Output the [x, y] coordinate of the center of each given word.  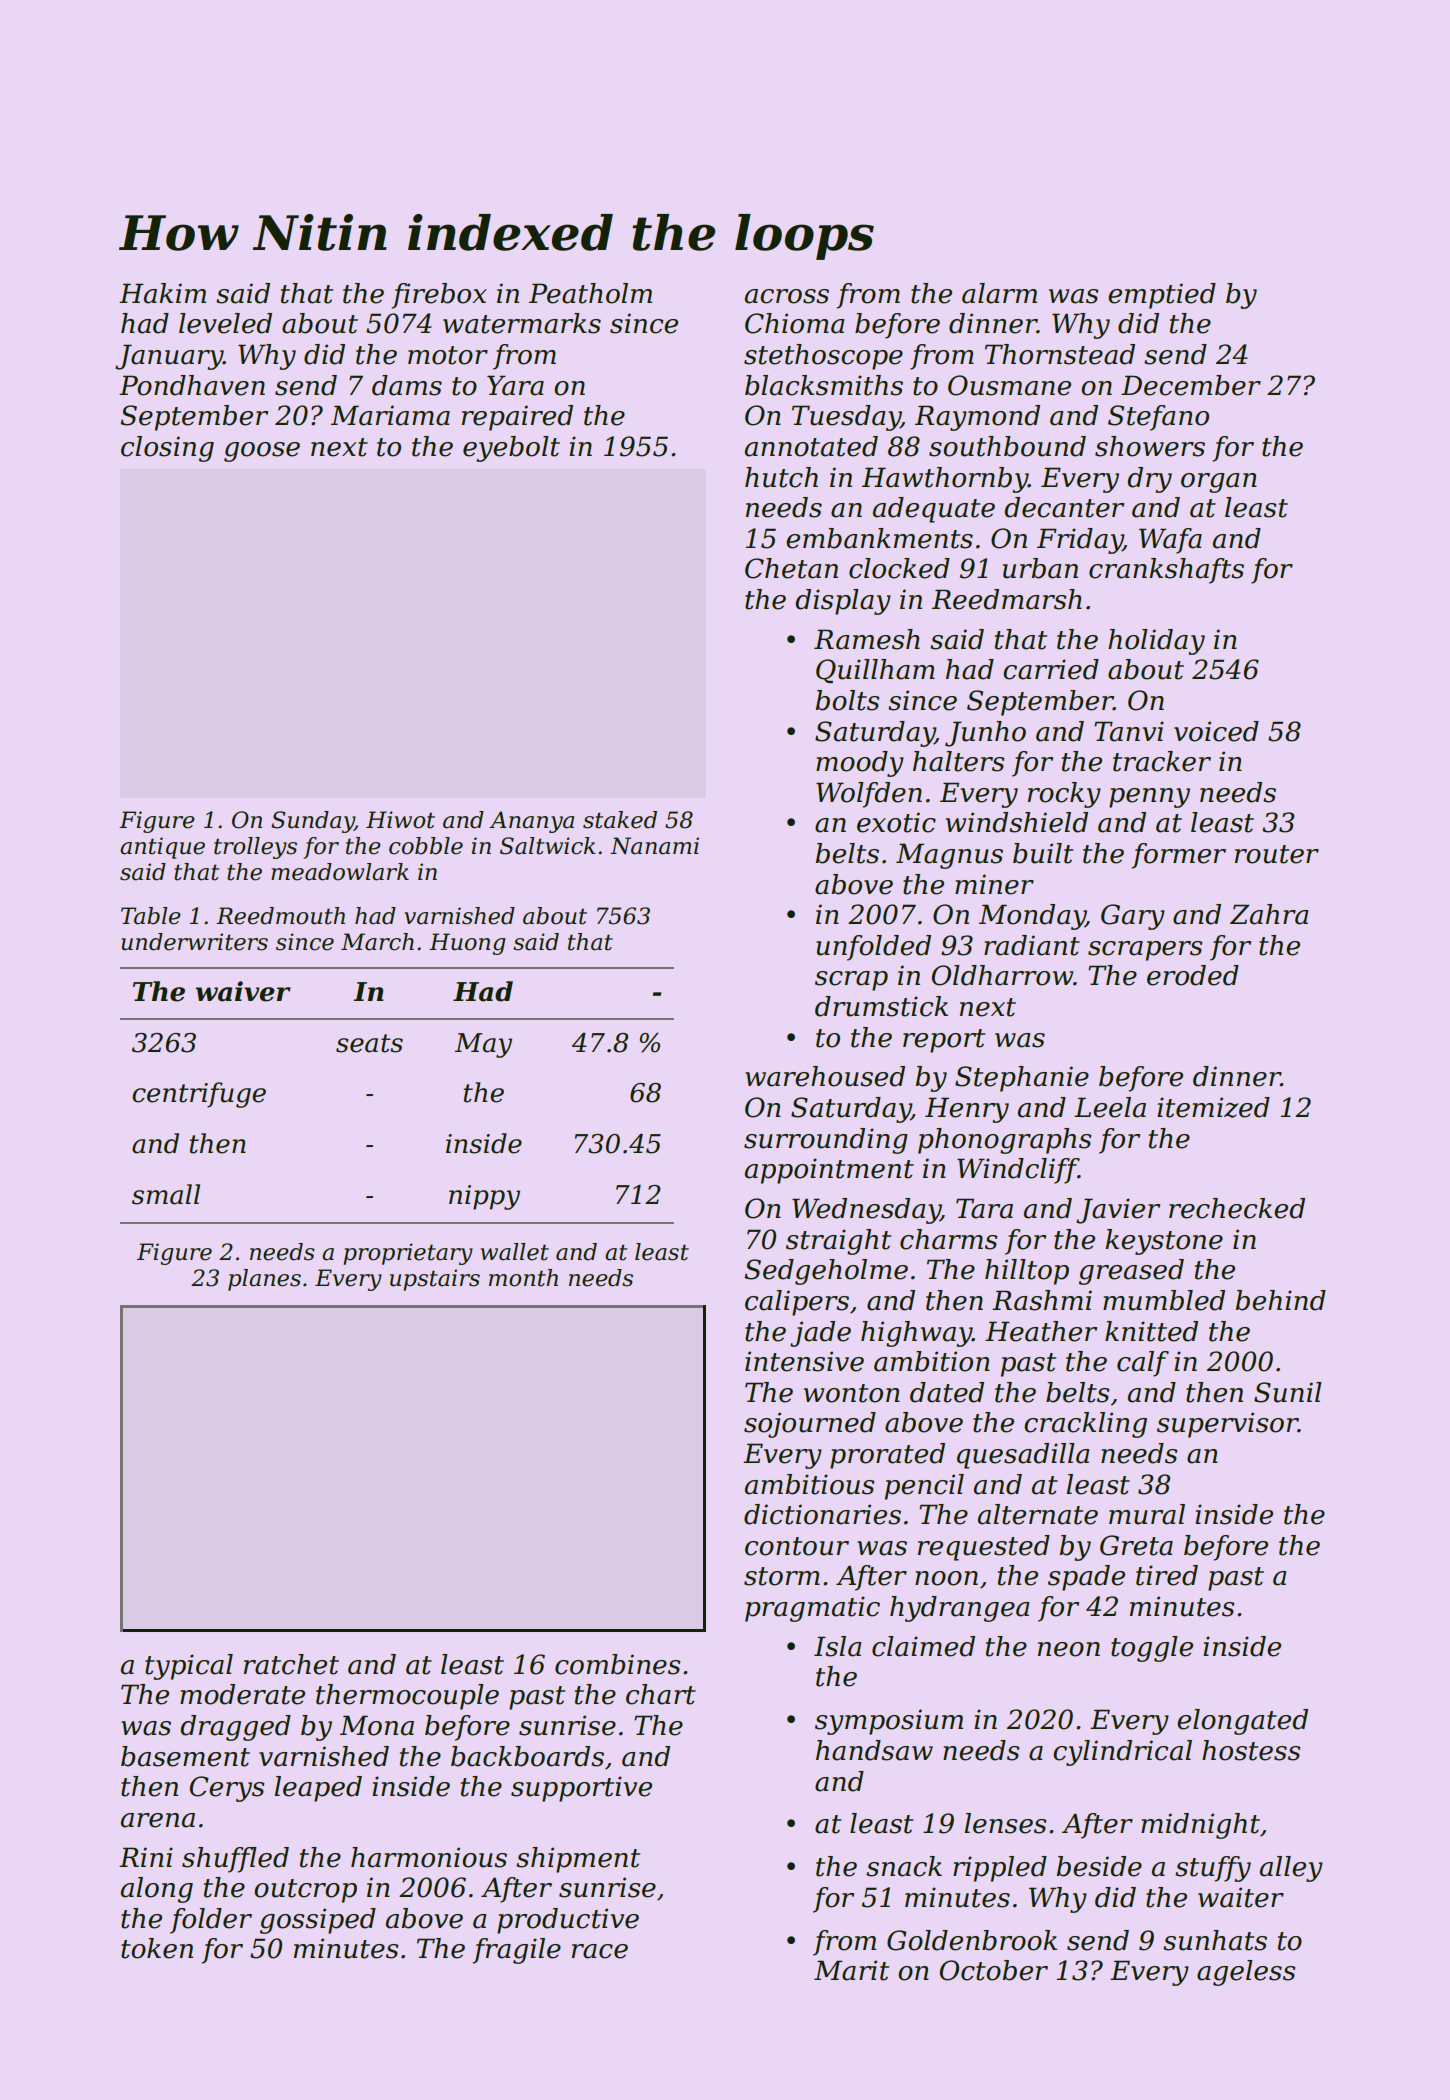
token [157, 1948]
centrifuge [199, 1095]
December [1191, 385]
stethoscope [823, 357]
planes [264, 1280]
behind [1281, 1300]
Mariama [390, 415]
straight [838, 1242]
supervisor [1227, 1425]
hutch [781, 477]
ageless [1246, 1973]
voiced [1216, 731]
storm [782, 1576]
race [600, 1951]
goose [262, 452]
